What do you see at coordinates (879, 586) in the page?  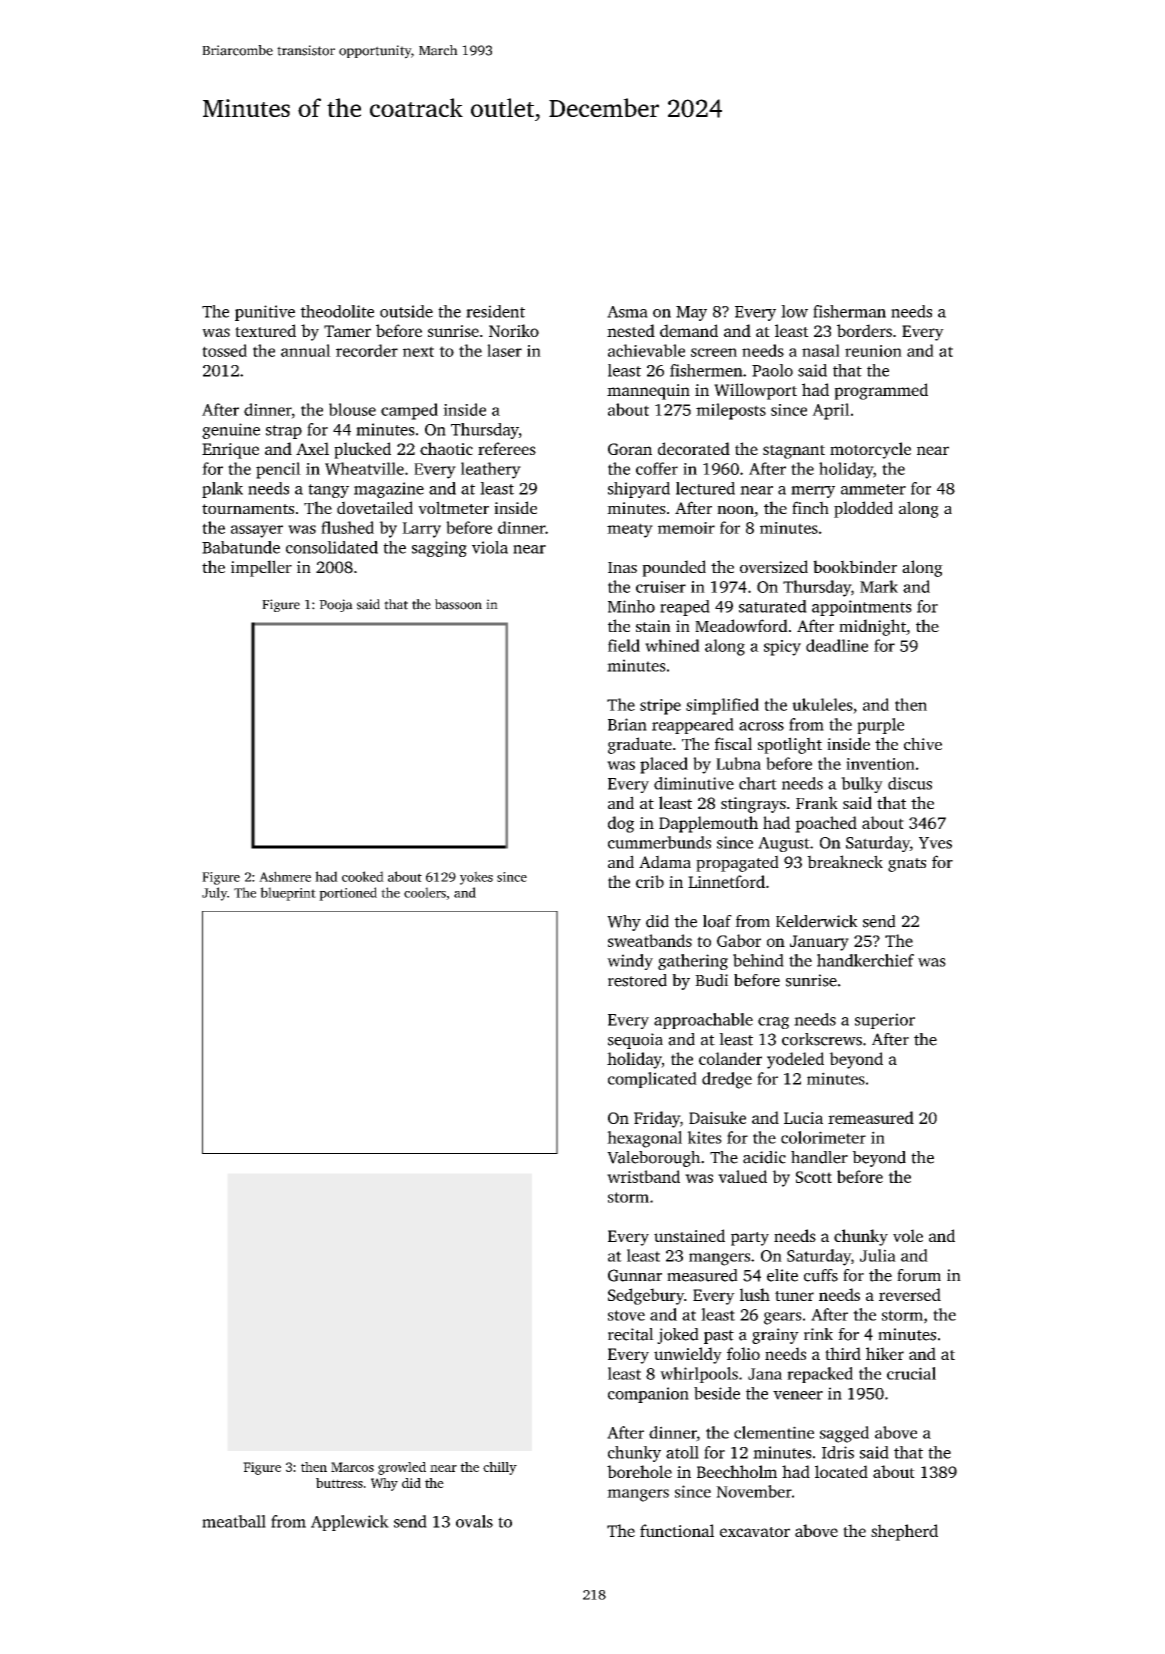 I see `Mark` at bounding box center [879, 586].
